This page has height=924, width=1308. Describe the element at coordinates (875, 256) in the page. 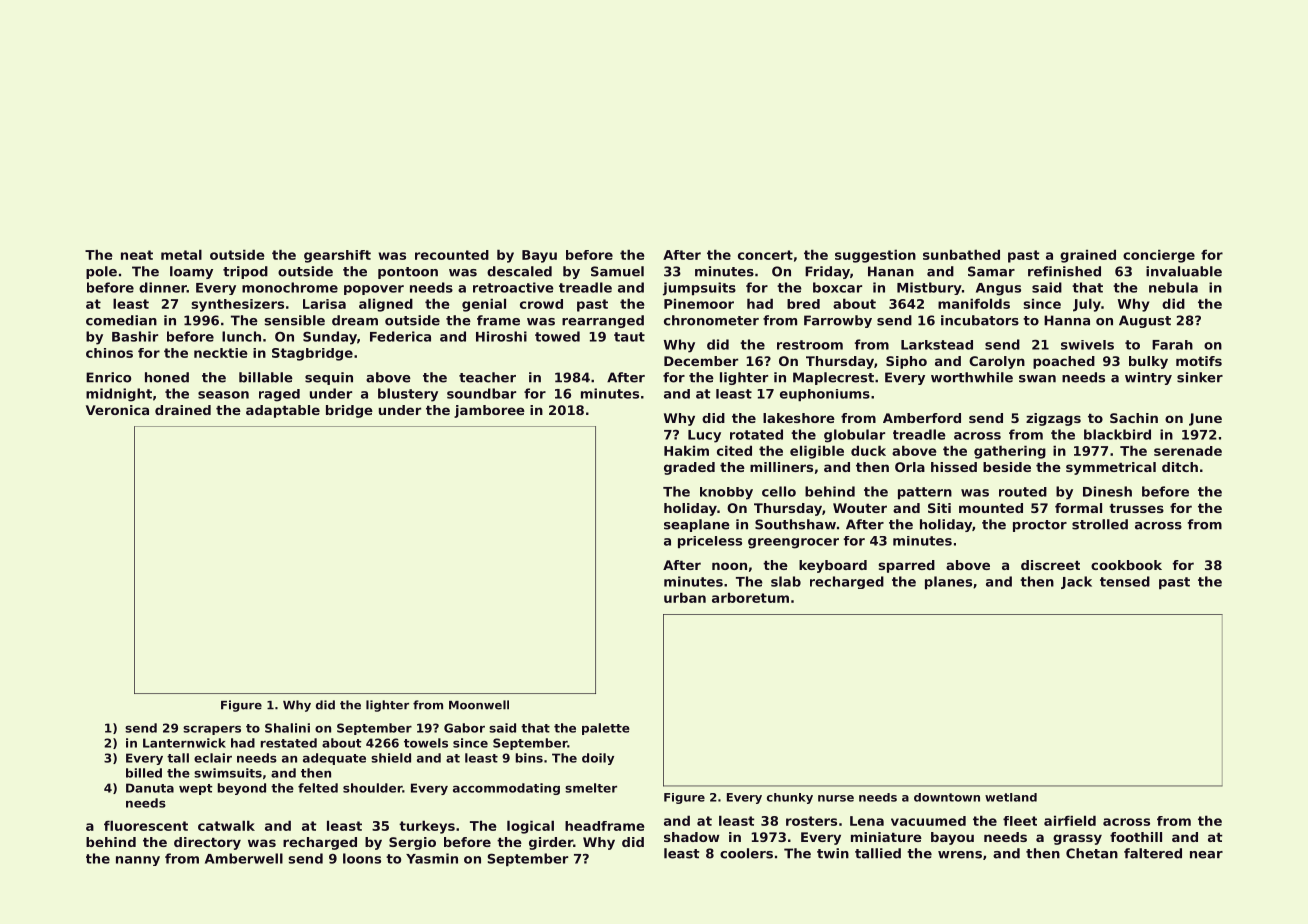

I see `suggestion` at that location.
